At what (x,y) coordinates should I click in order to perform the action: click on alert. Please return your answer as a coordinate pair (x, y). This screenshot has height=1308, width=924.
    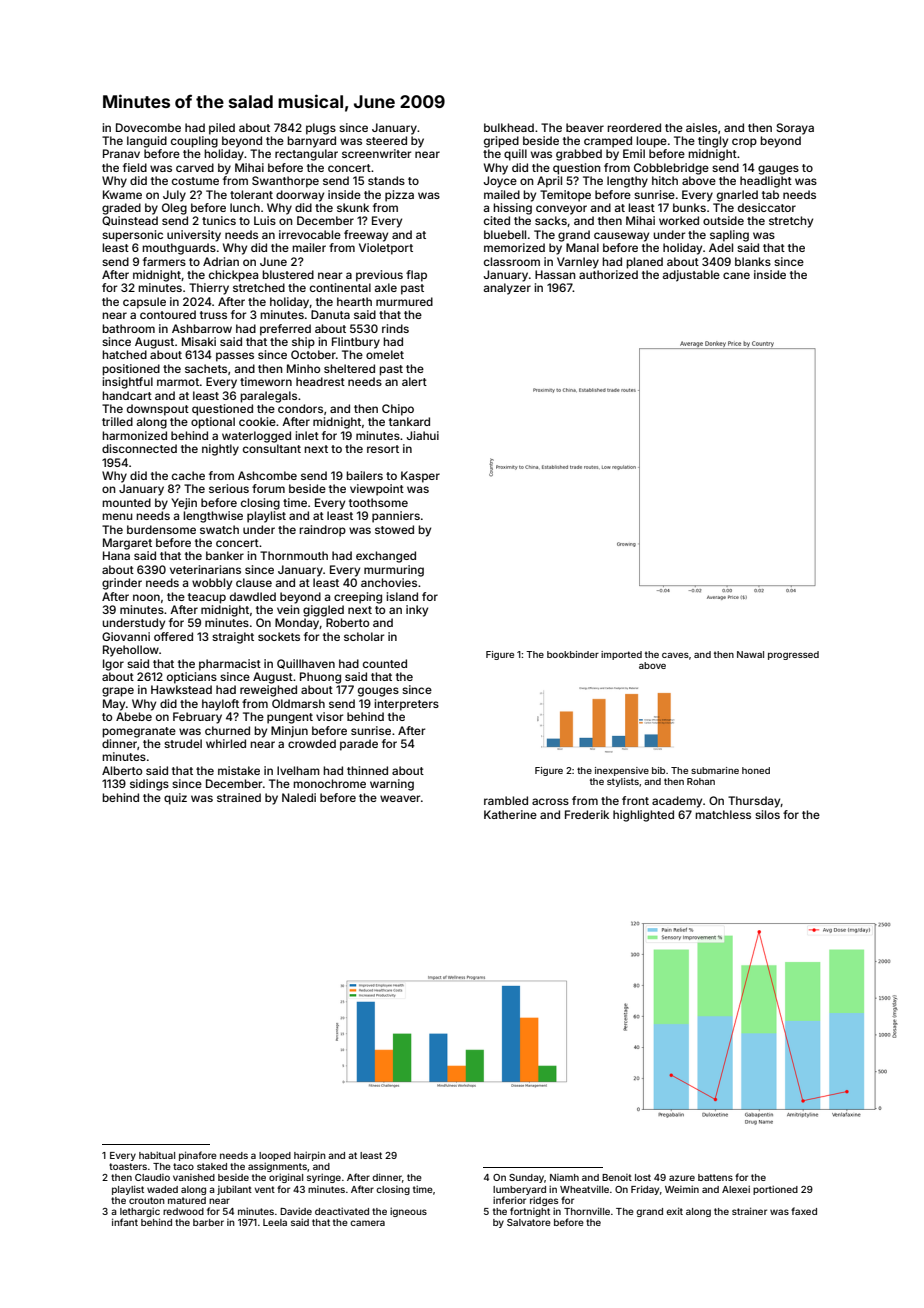
    Looking at the image, I should click on (414, 381).
